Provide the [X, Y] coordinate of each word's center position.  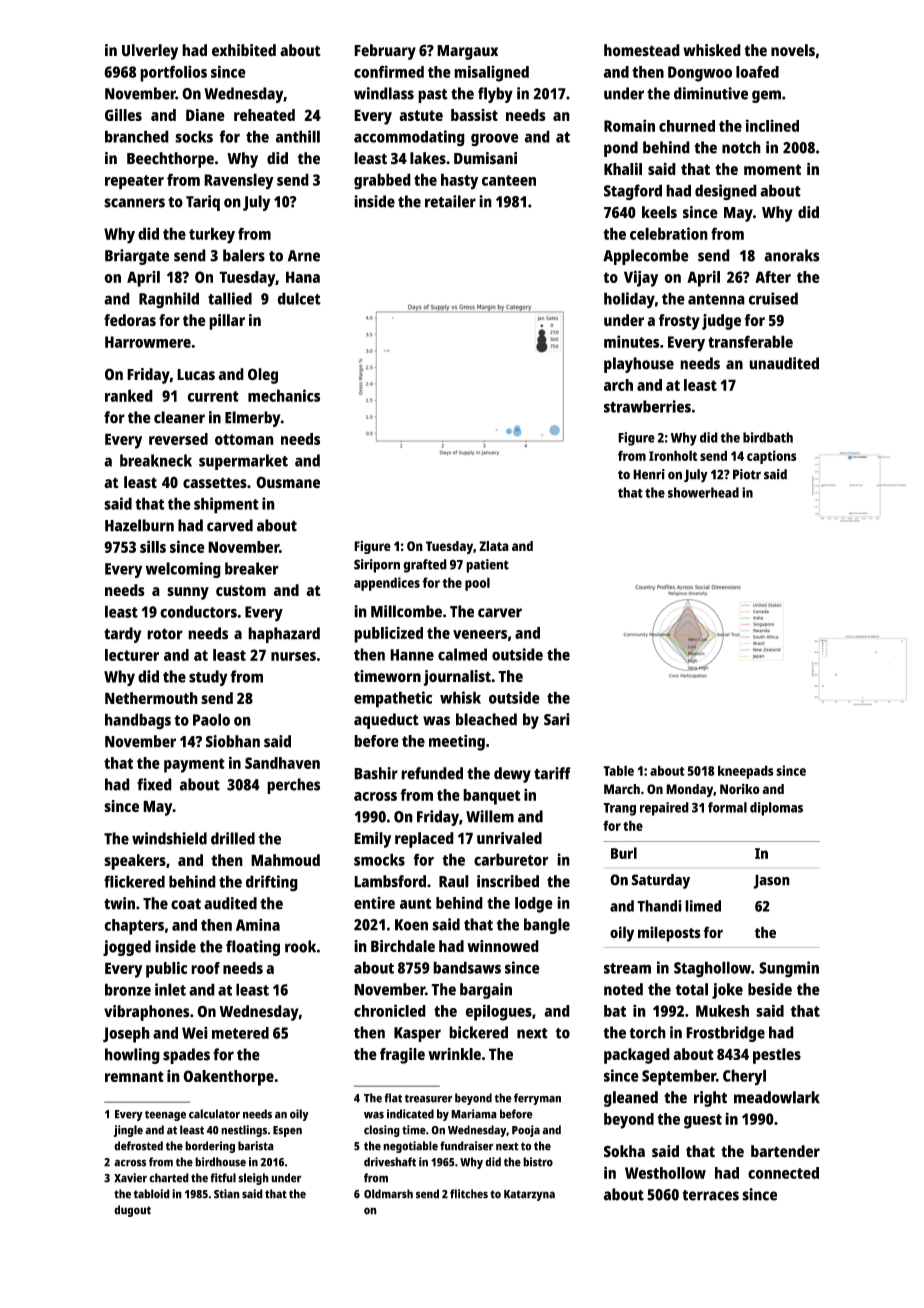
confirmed [389, 71]
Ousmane [288, 482]
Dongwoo [700, 74]
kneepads [746, 772]
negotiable [410, 1147]
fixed [154, 784]
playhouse [639, 365]
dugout [132, 1211]
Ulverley [150, 52]
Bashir [376, 773]
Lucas [196, 375]
